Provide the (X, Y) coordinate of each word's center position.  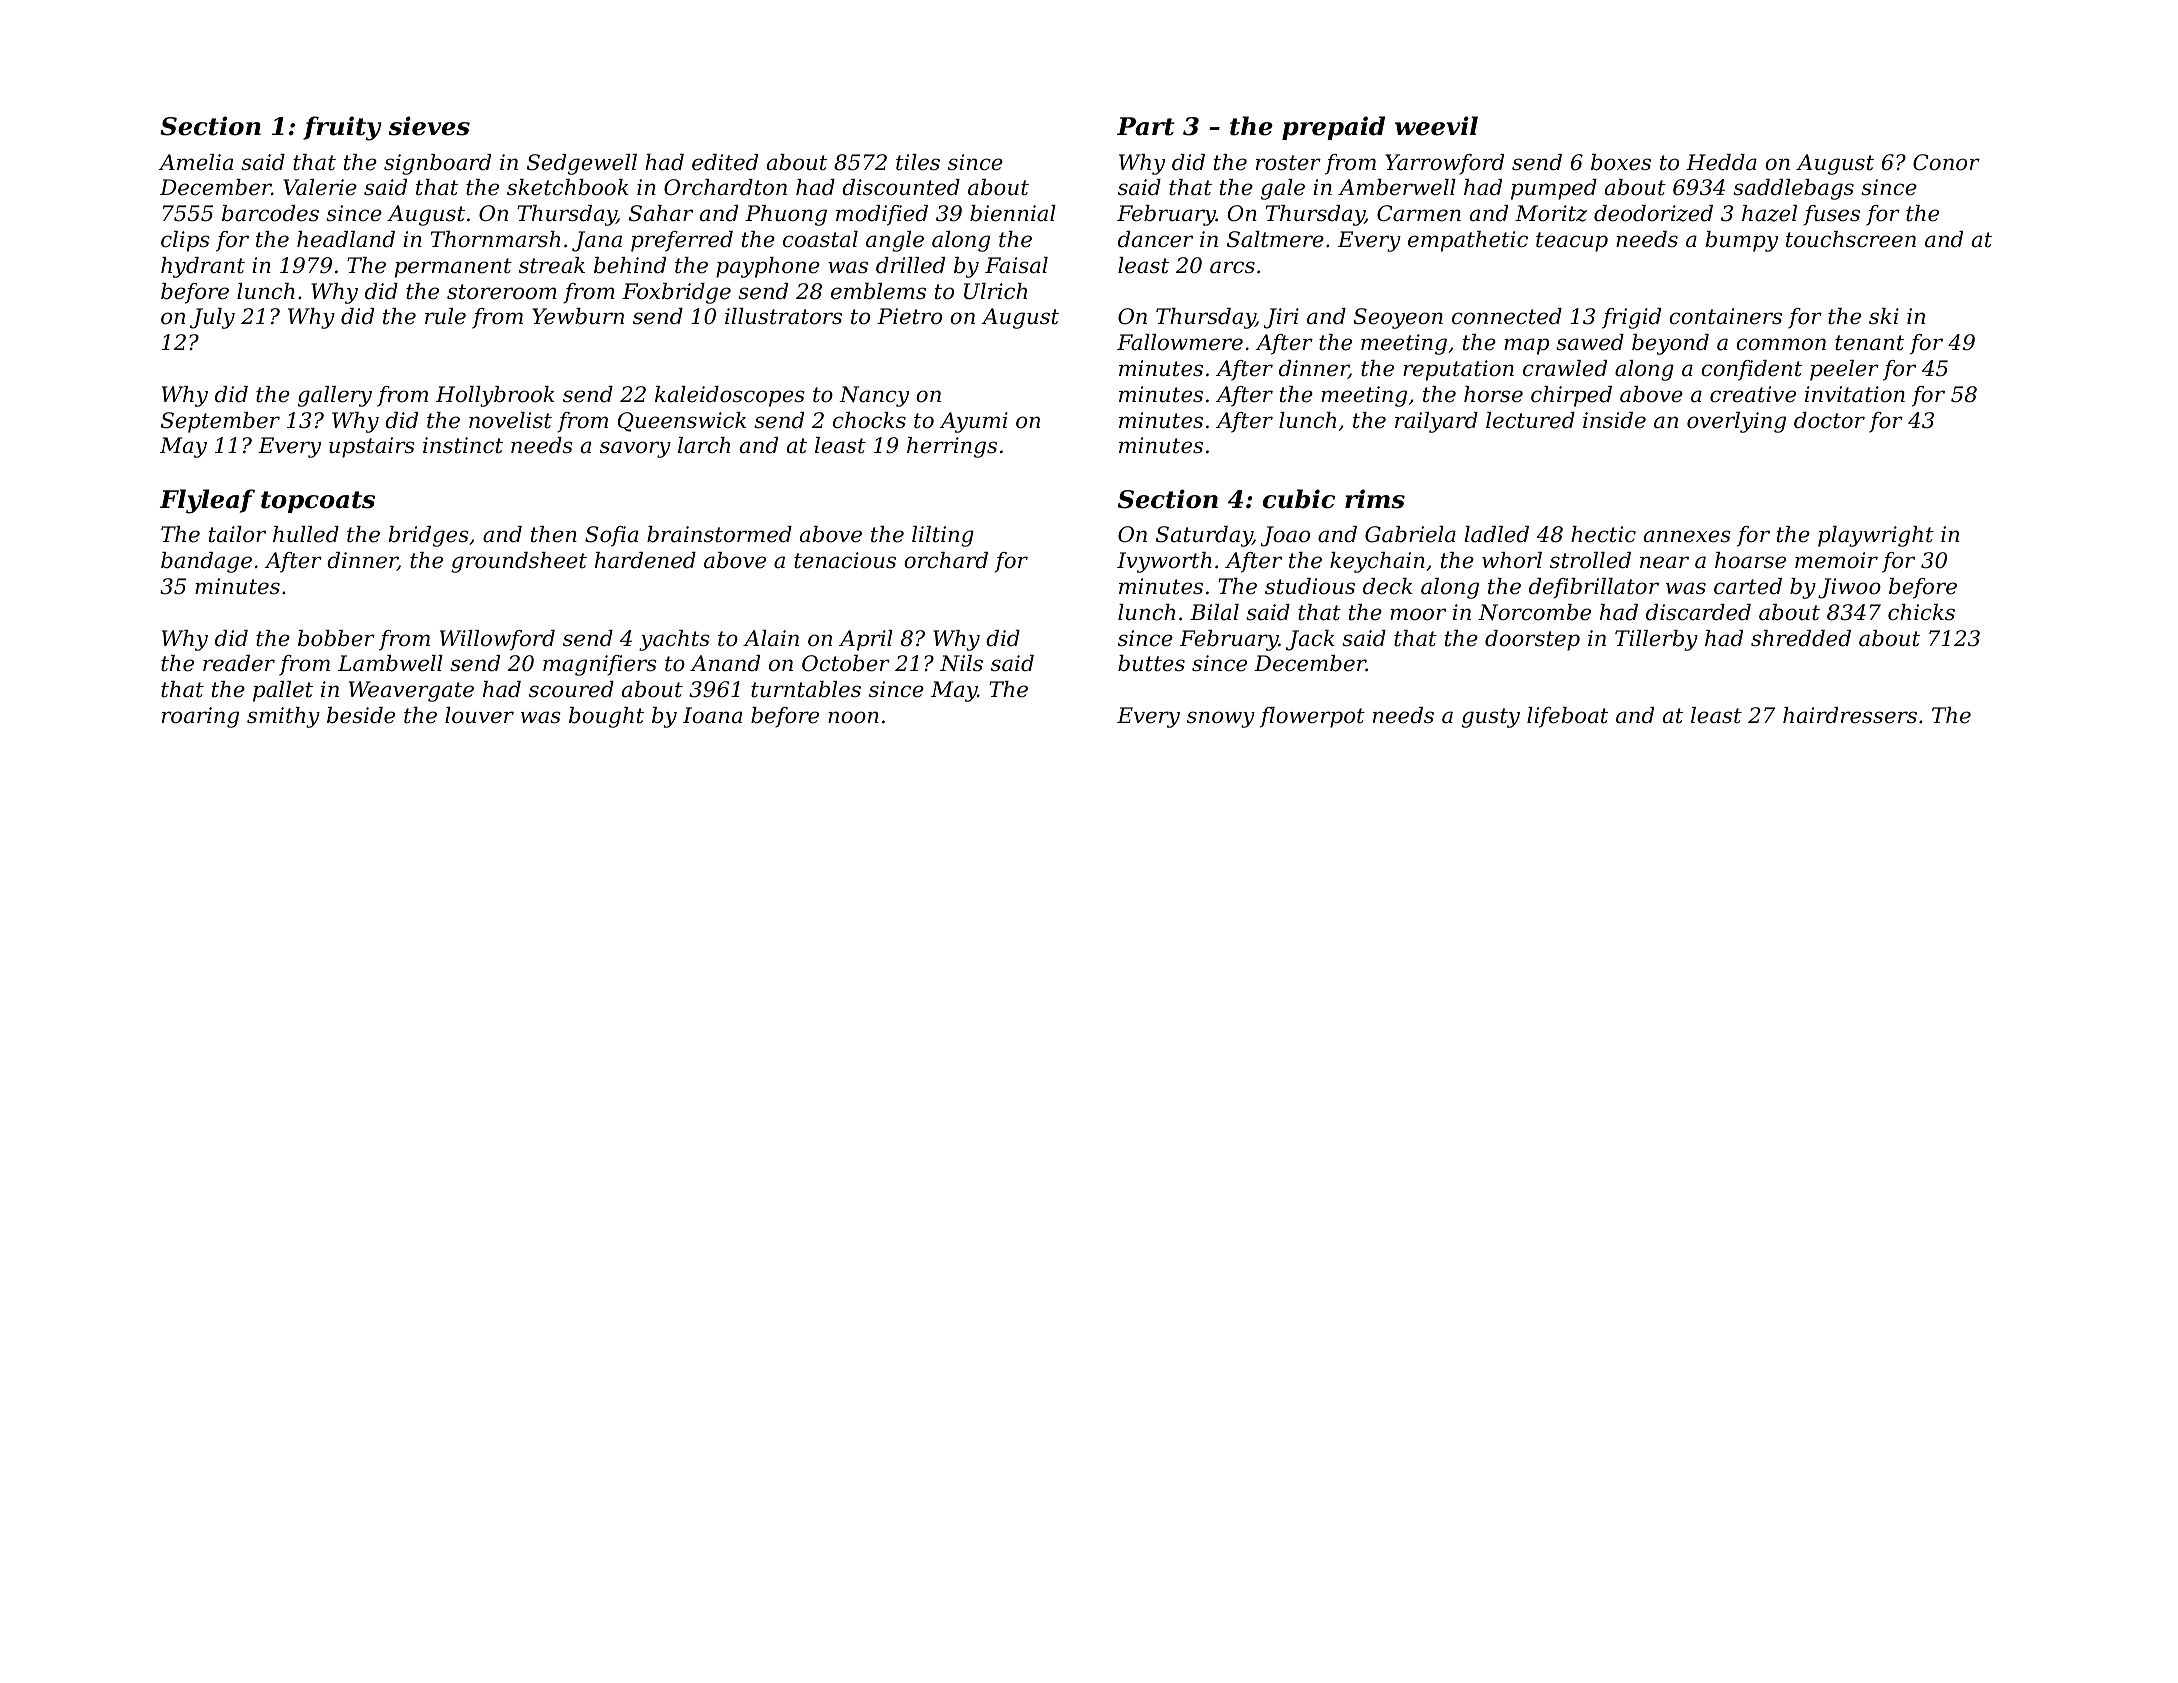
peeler (1844, 370)
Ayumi (973, 422)
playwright (1876, 536)
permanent (453, 268)
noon (853, 717)
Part (1146, 126)
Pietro (909, 316)
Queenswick (682, 422)
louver (479, 715)
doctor (1829, 420)
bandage (206, 562)
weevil (1436, 126)
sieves (429, 126)
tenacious (845, 560)
